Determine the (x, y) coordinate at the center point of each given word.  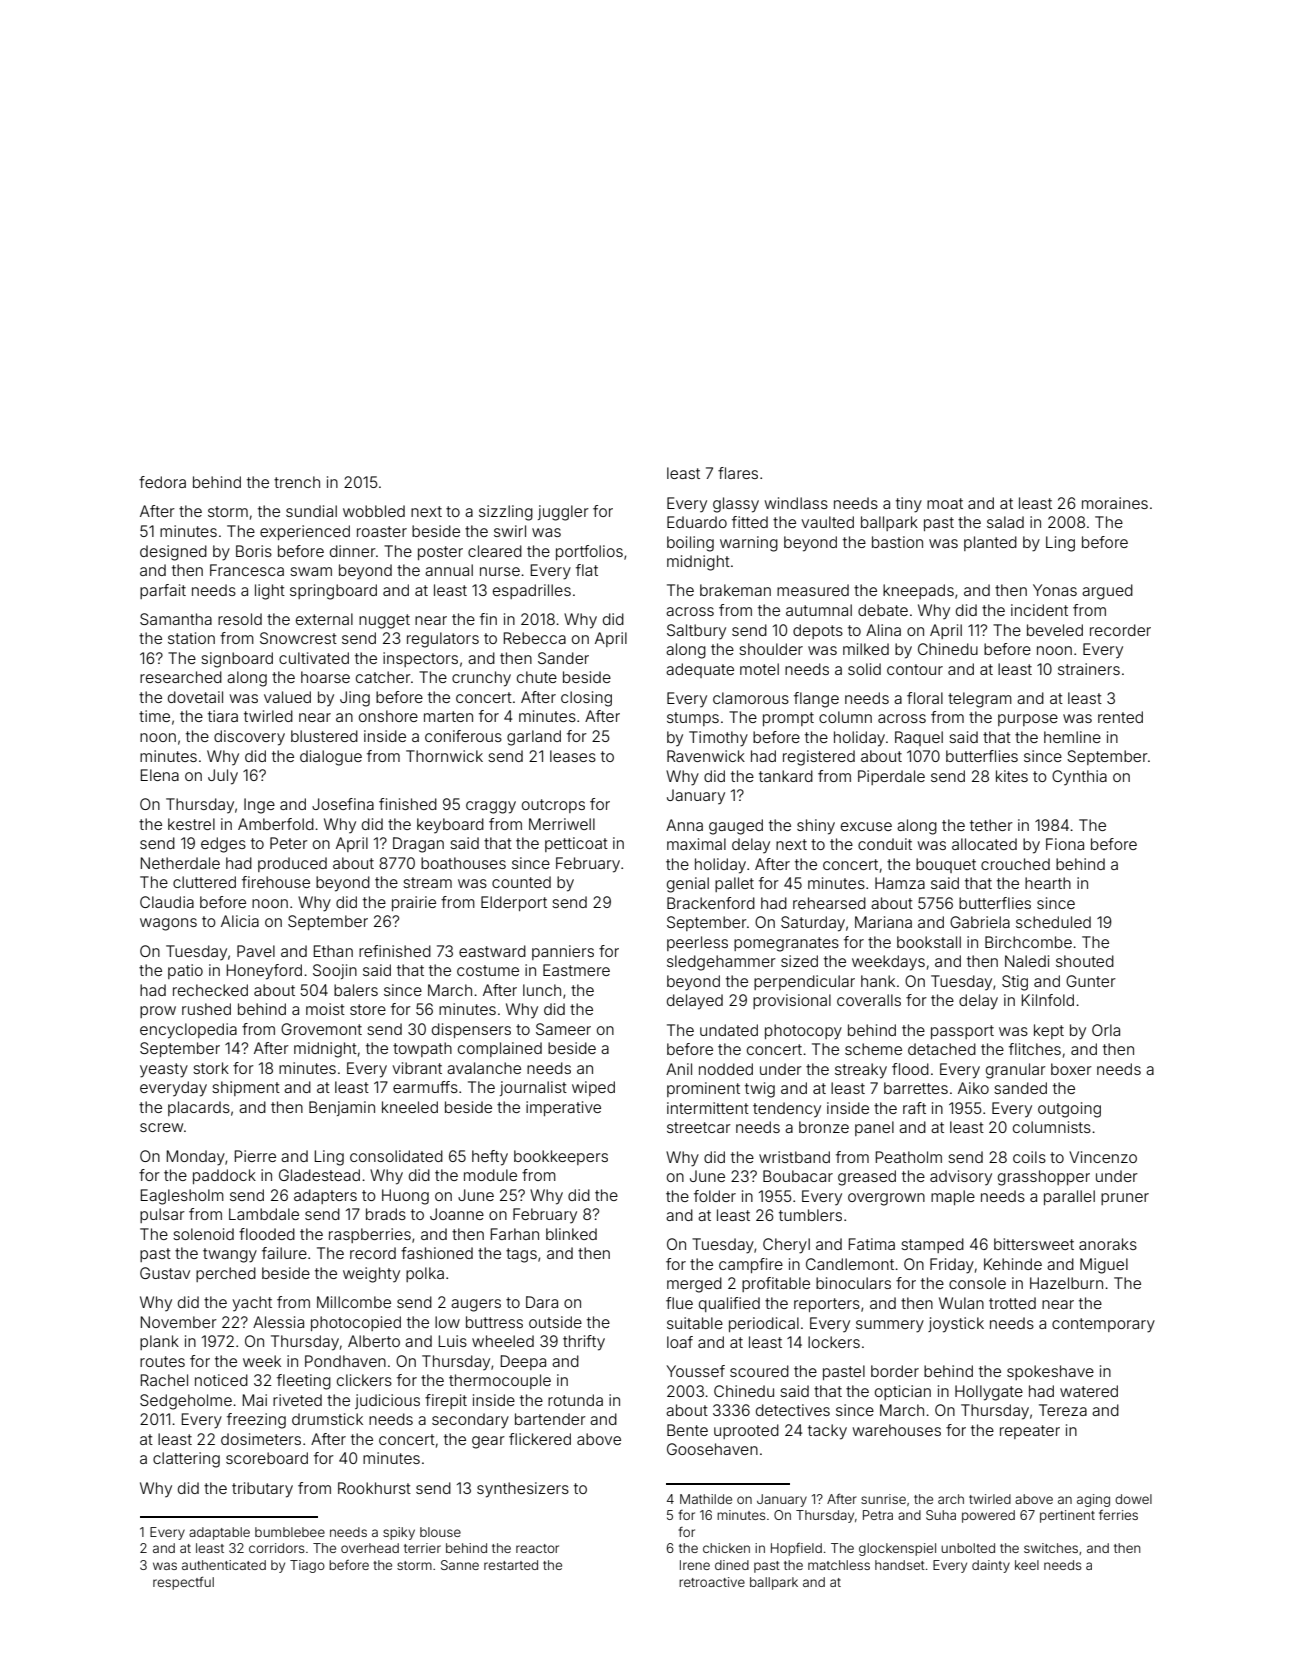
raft (914, 1108)
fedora (162, 482)
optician (903, 1392)
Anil (679, 1069)
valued (287, 697)
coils (1029, 1157)
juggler (563, 513)
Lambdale (264, 1214)
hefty (490, 1158)
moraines (1115, 503)
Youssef (696, 1371)
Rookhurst (374, 1488)
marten (448, 716)
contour (915, 669)
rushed (206, 1009)
